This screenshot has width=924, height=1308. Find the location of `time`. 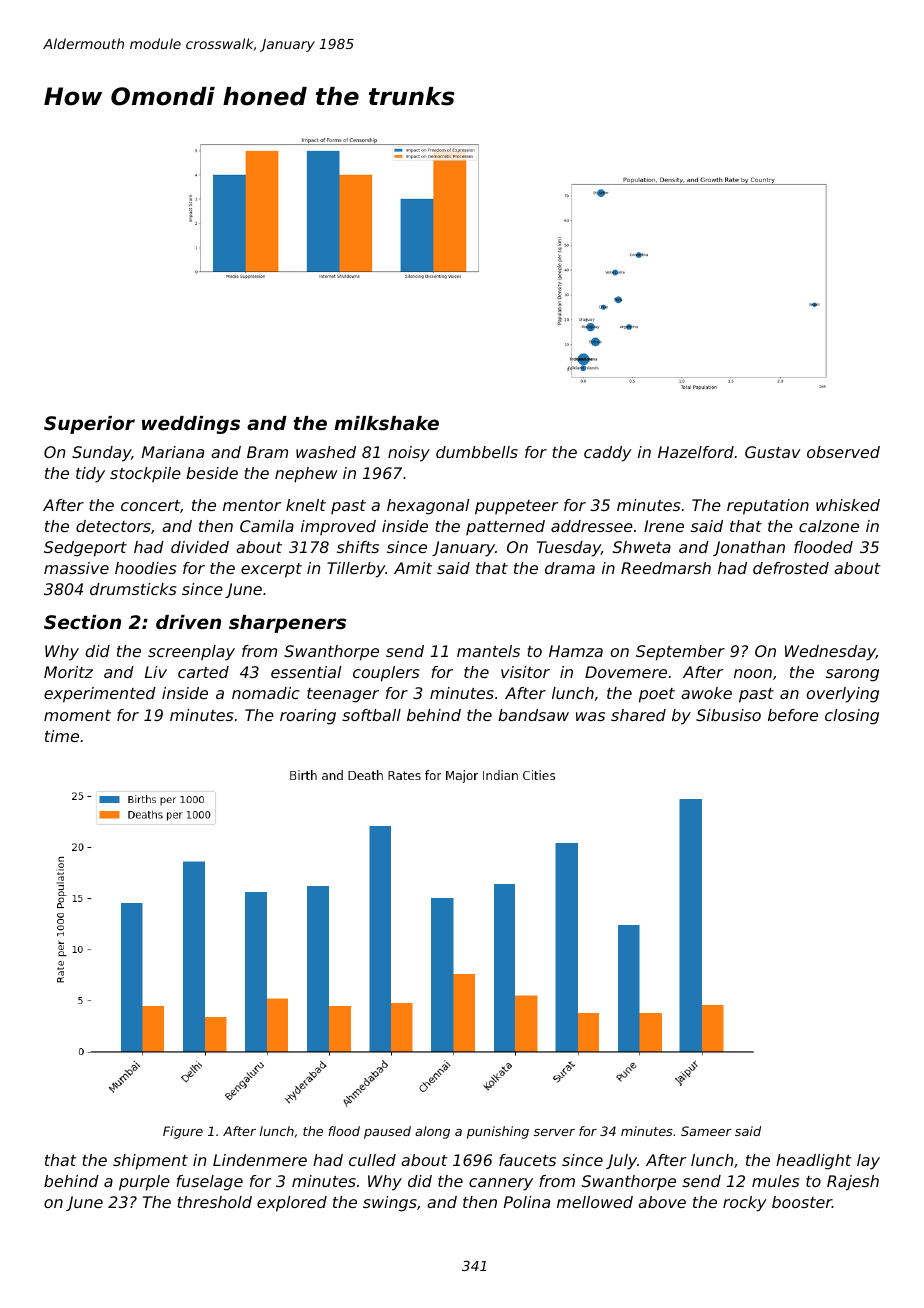

time is located at coordinates (62, 736).
